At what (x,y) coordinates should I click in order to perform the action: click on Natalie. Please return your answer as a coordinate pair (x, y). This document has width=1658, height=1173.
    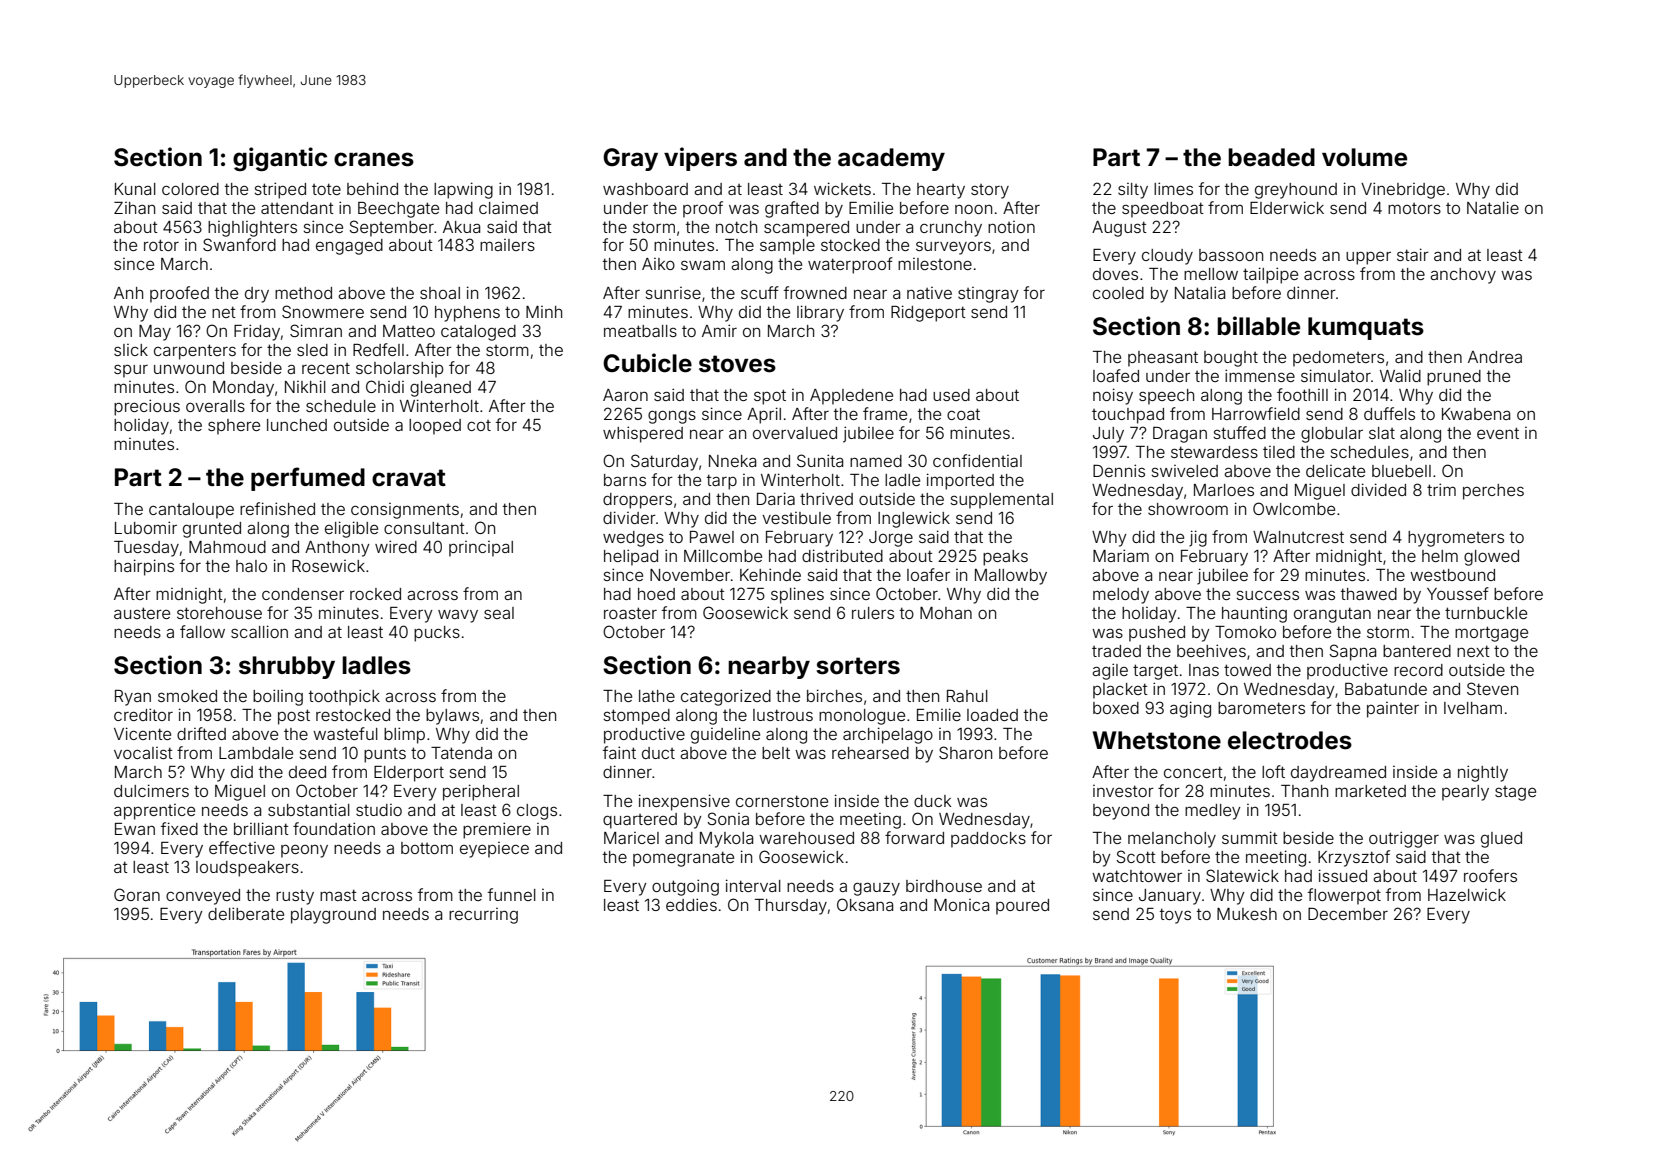
    Looking at the image, I should click on (1493, 207).
